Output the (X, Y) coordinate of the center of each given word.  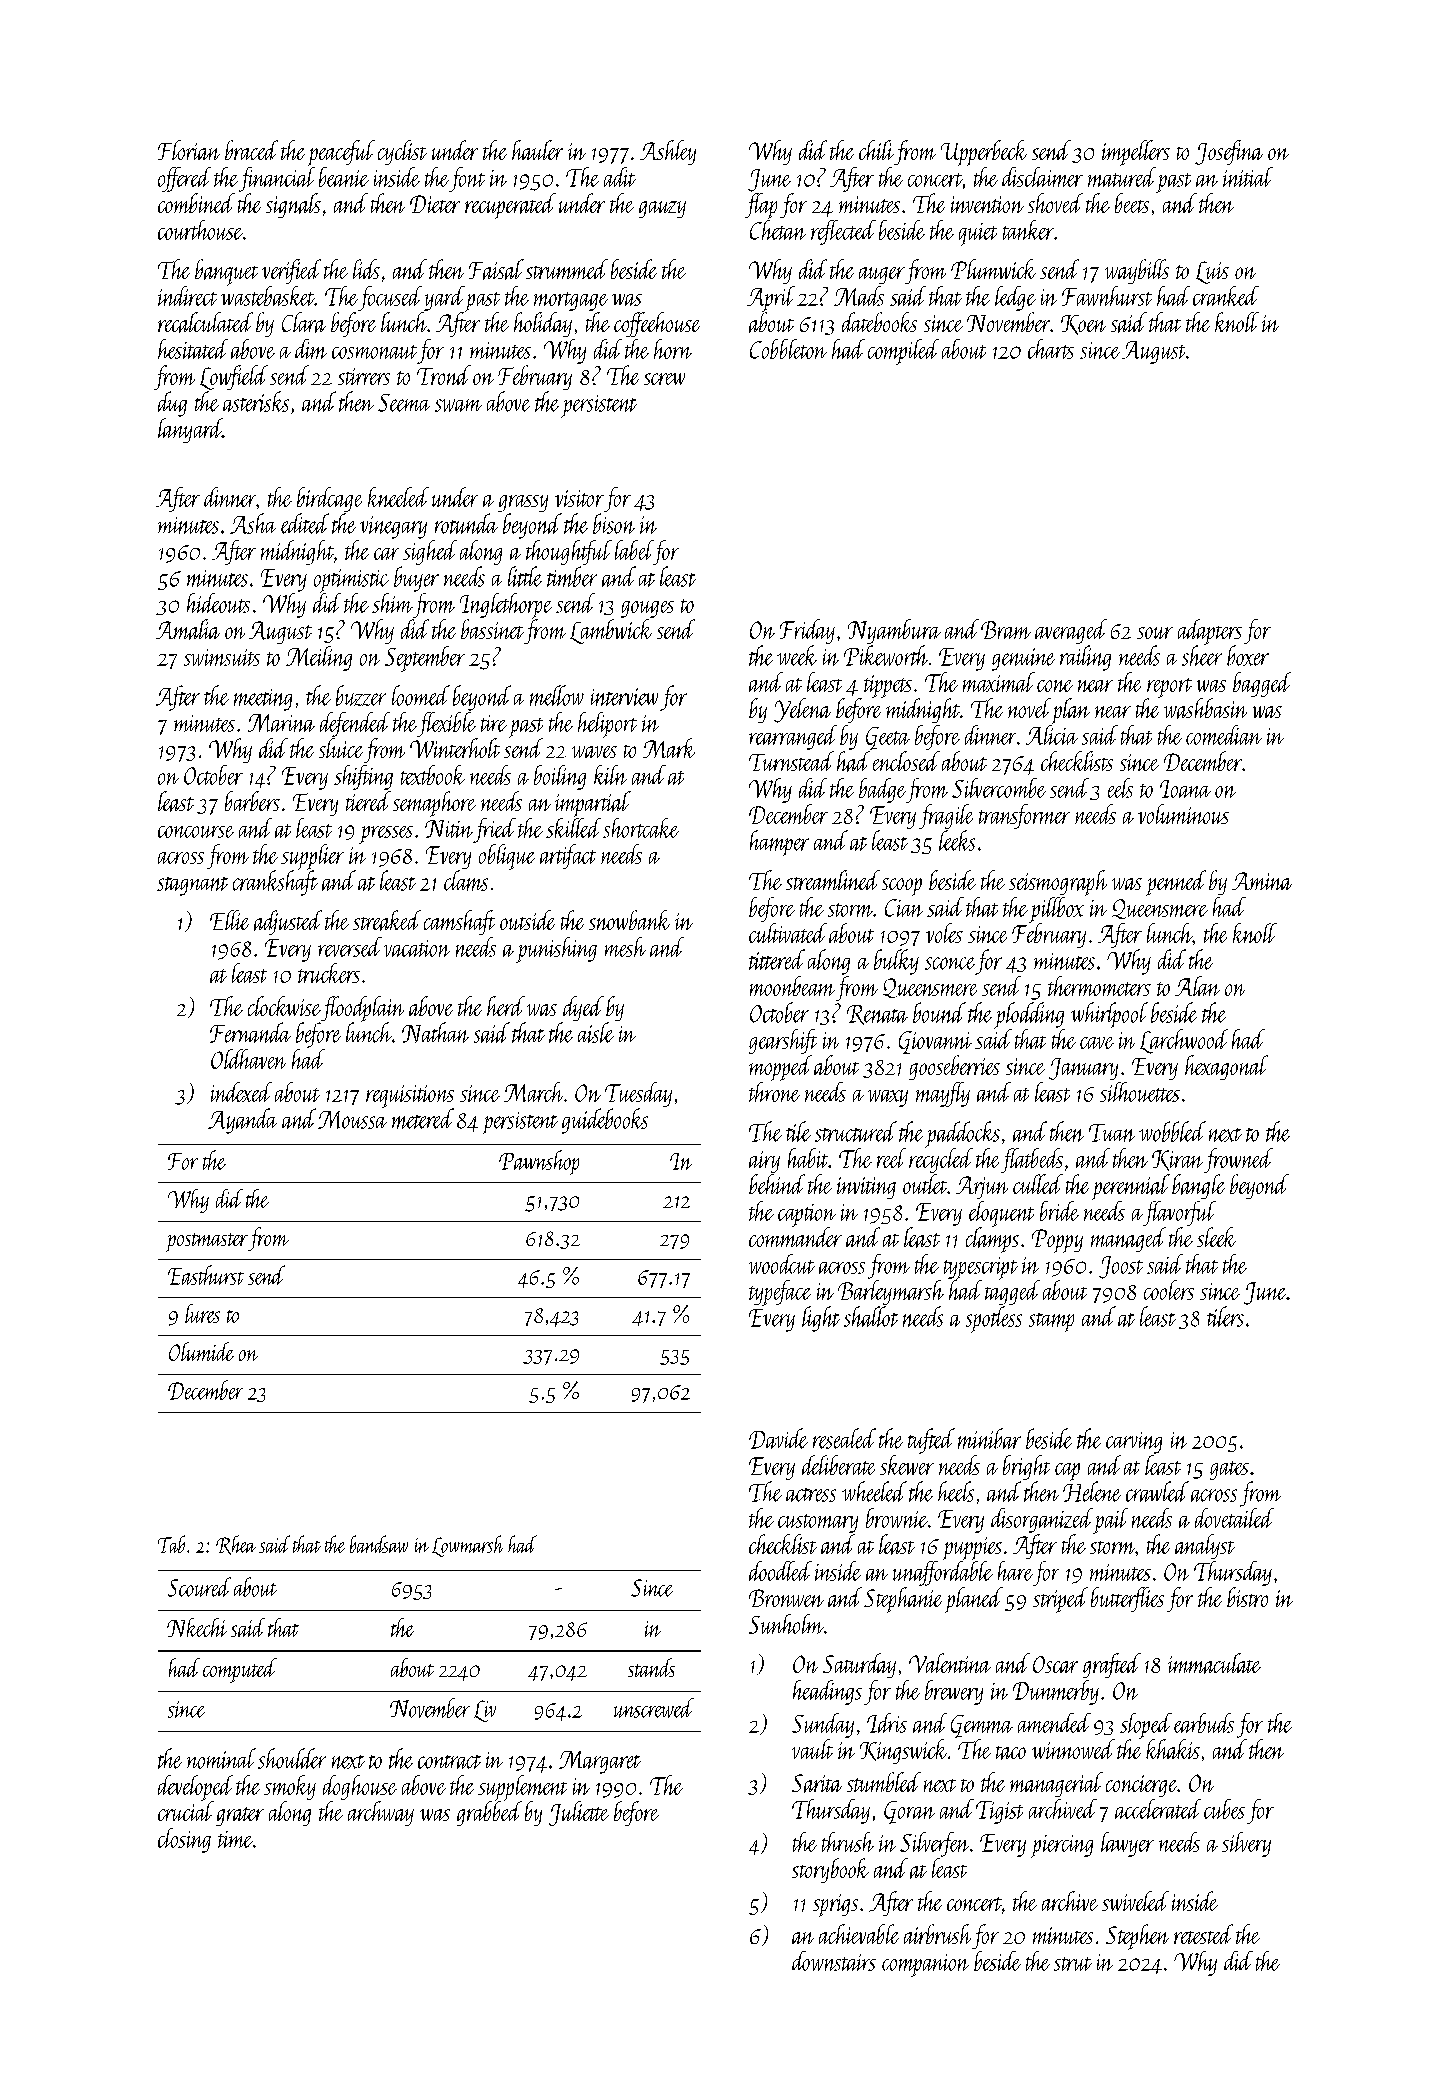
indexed (241, 1092)
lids (366, 269)
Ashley (668, 152)
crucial (186, 1811)
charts (1051, 349)
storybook (830, 1870)
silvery (1246, 1844)
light (821, 1319)
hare (1015, 1571)
